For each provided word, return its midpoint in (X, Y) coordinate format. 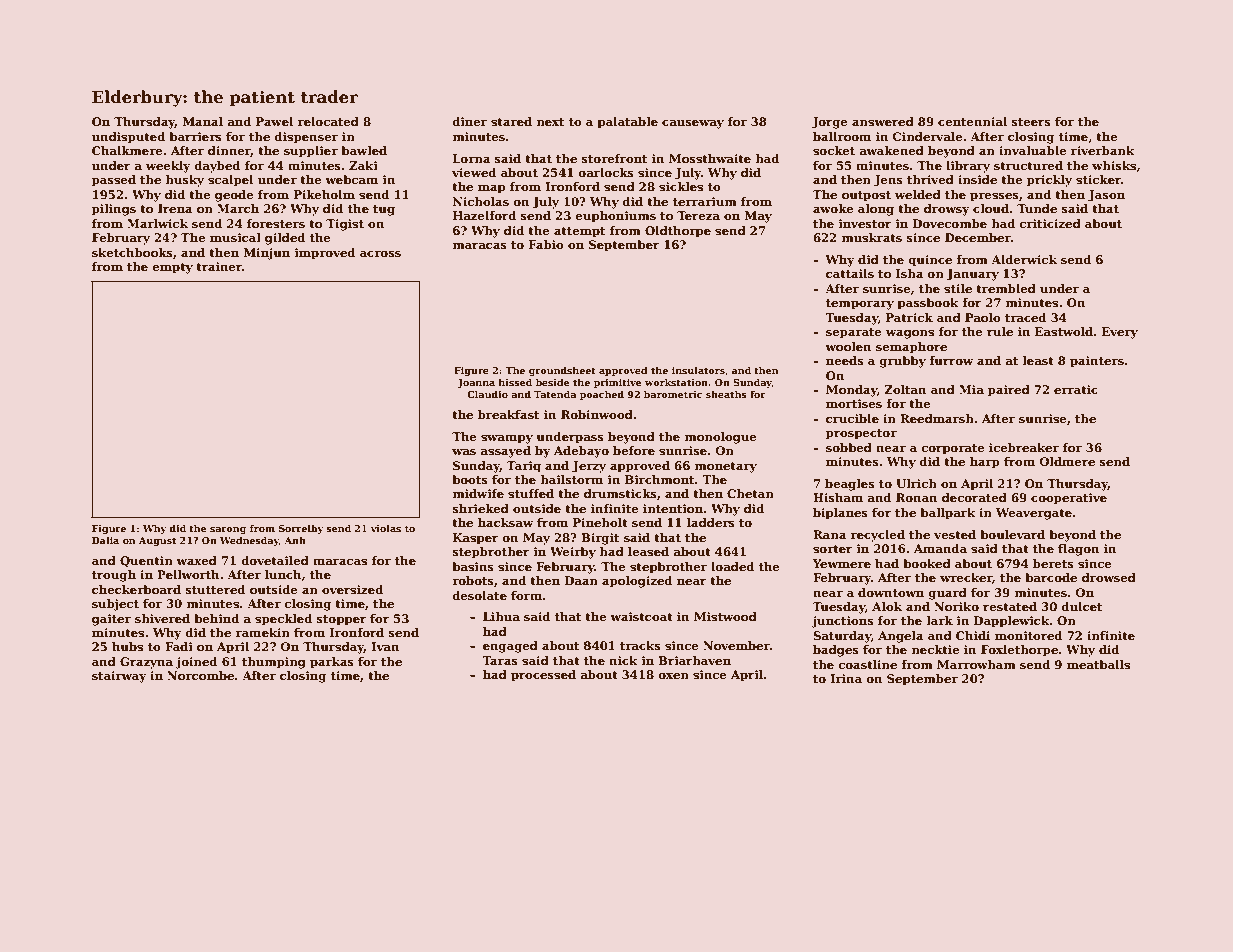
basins (473, 566)
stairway (119, 677)
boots (470, 479)
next (550, 122)
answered (883, 121)
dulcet (1081, 606)
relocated (328, 121)
